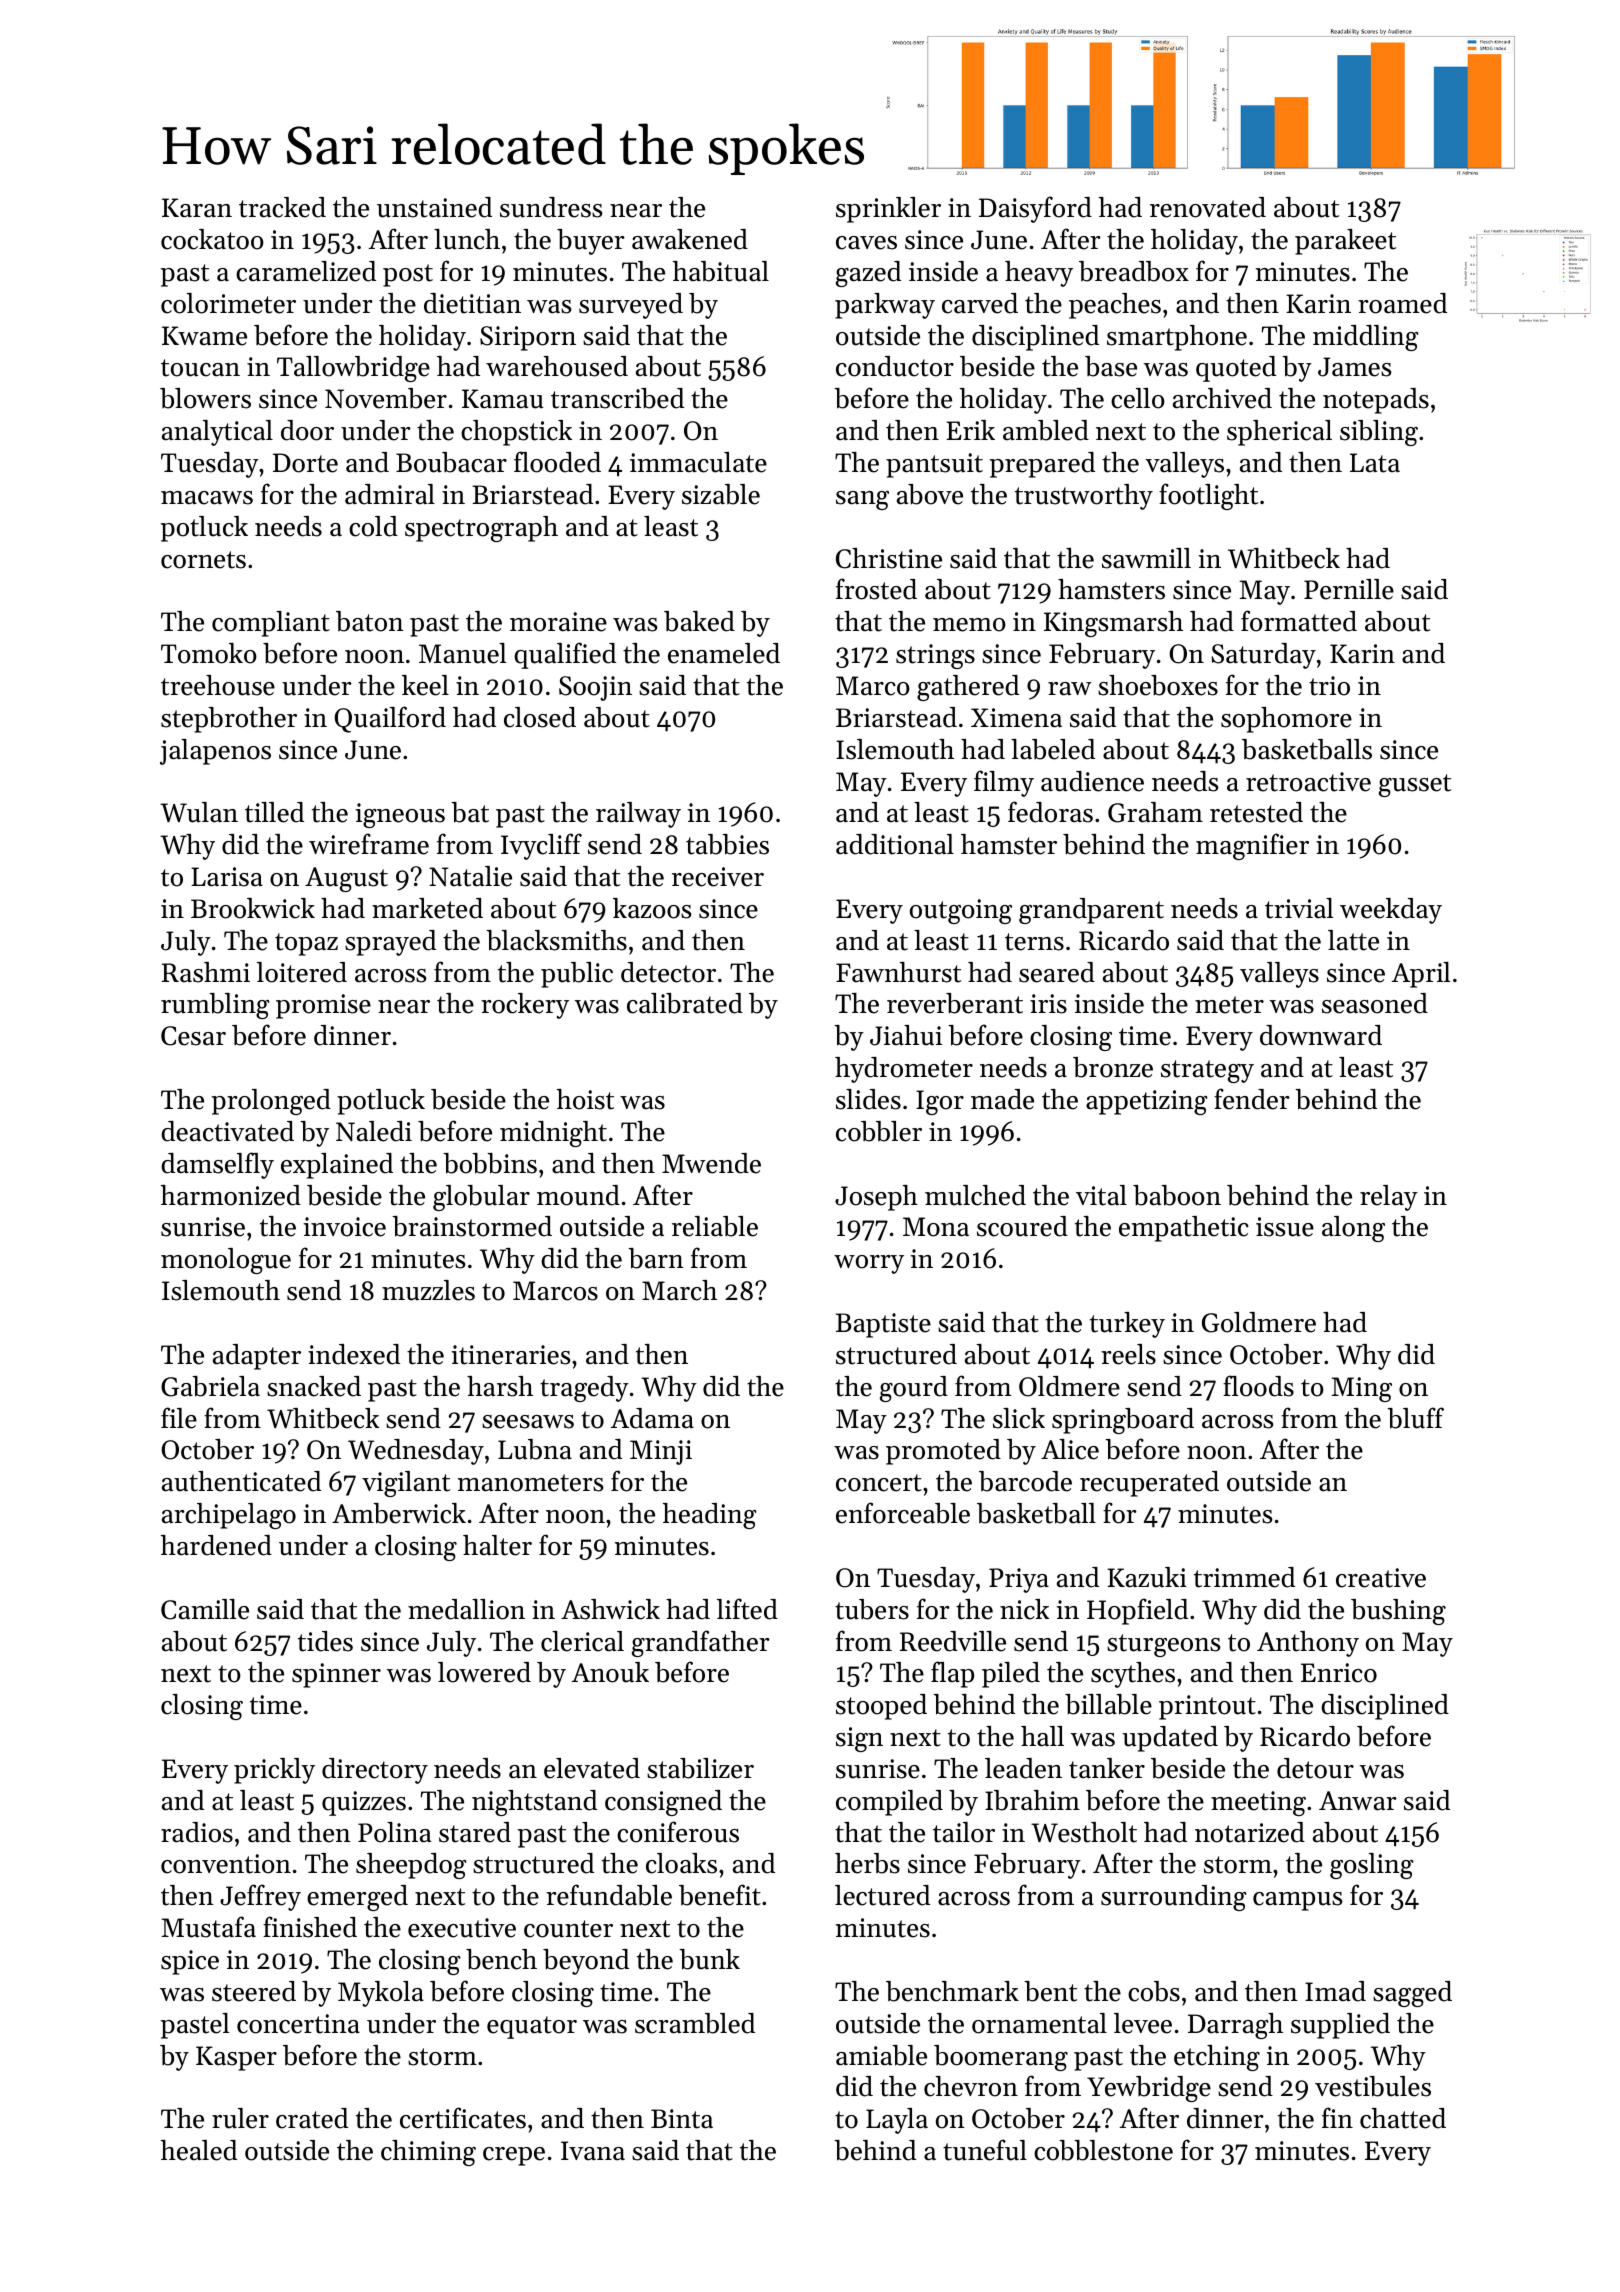 The width and height of the screenshot is (1620, 2292). Describe the element at coordinates (525, 1006) in the screenshot. I see `rockery` at that location.
